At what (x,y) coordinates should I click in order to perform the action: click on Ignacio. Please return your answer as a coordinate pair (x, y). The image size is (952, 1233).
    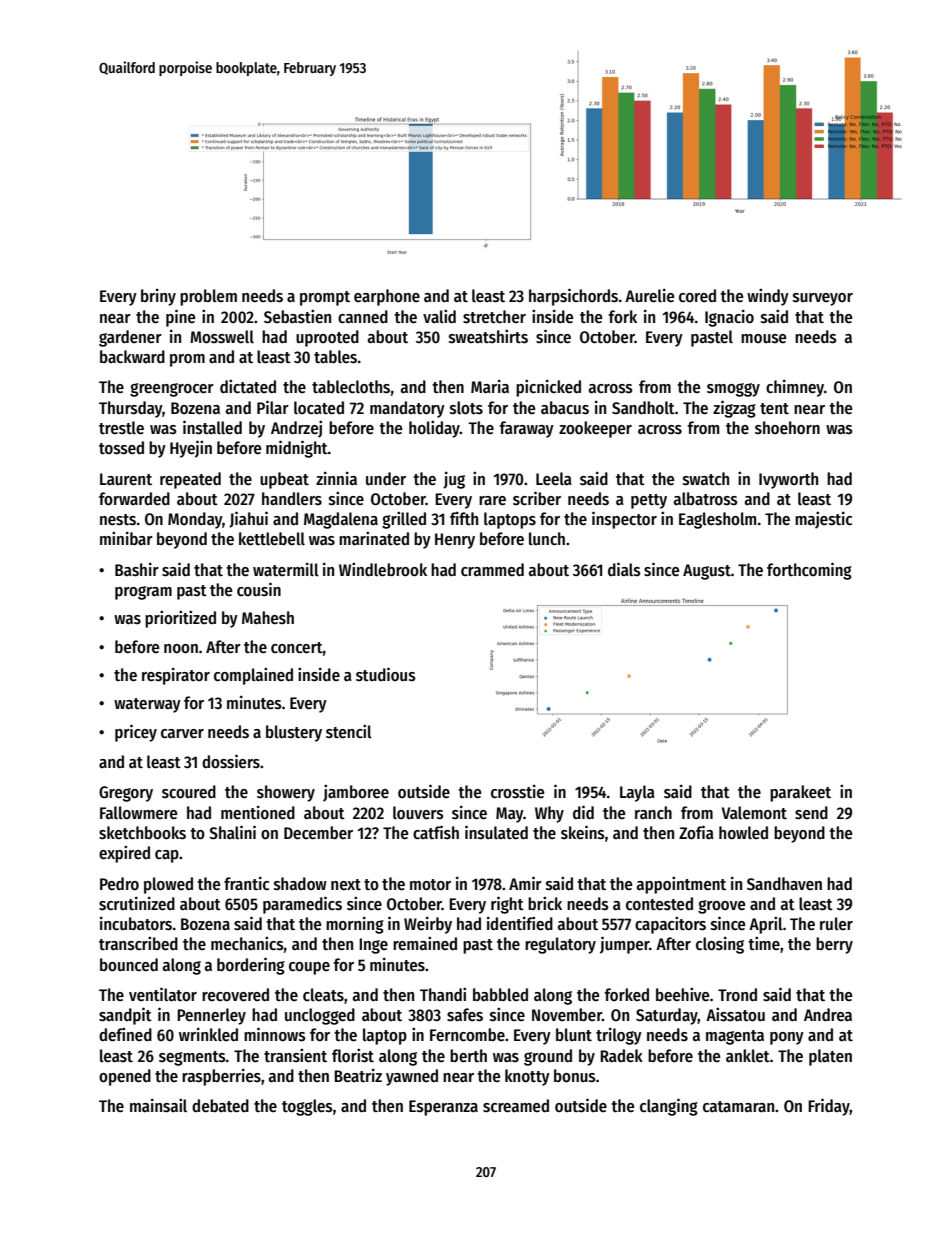
    Looking at the image, I should click on (729, 318).
